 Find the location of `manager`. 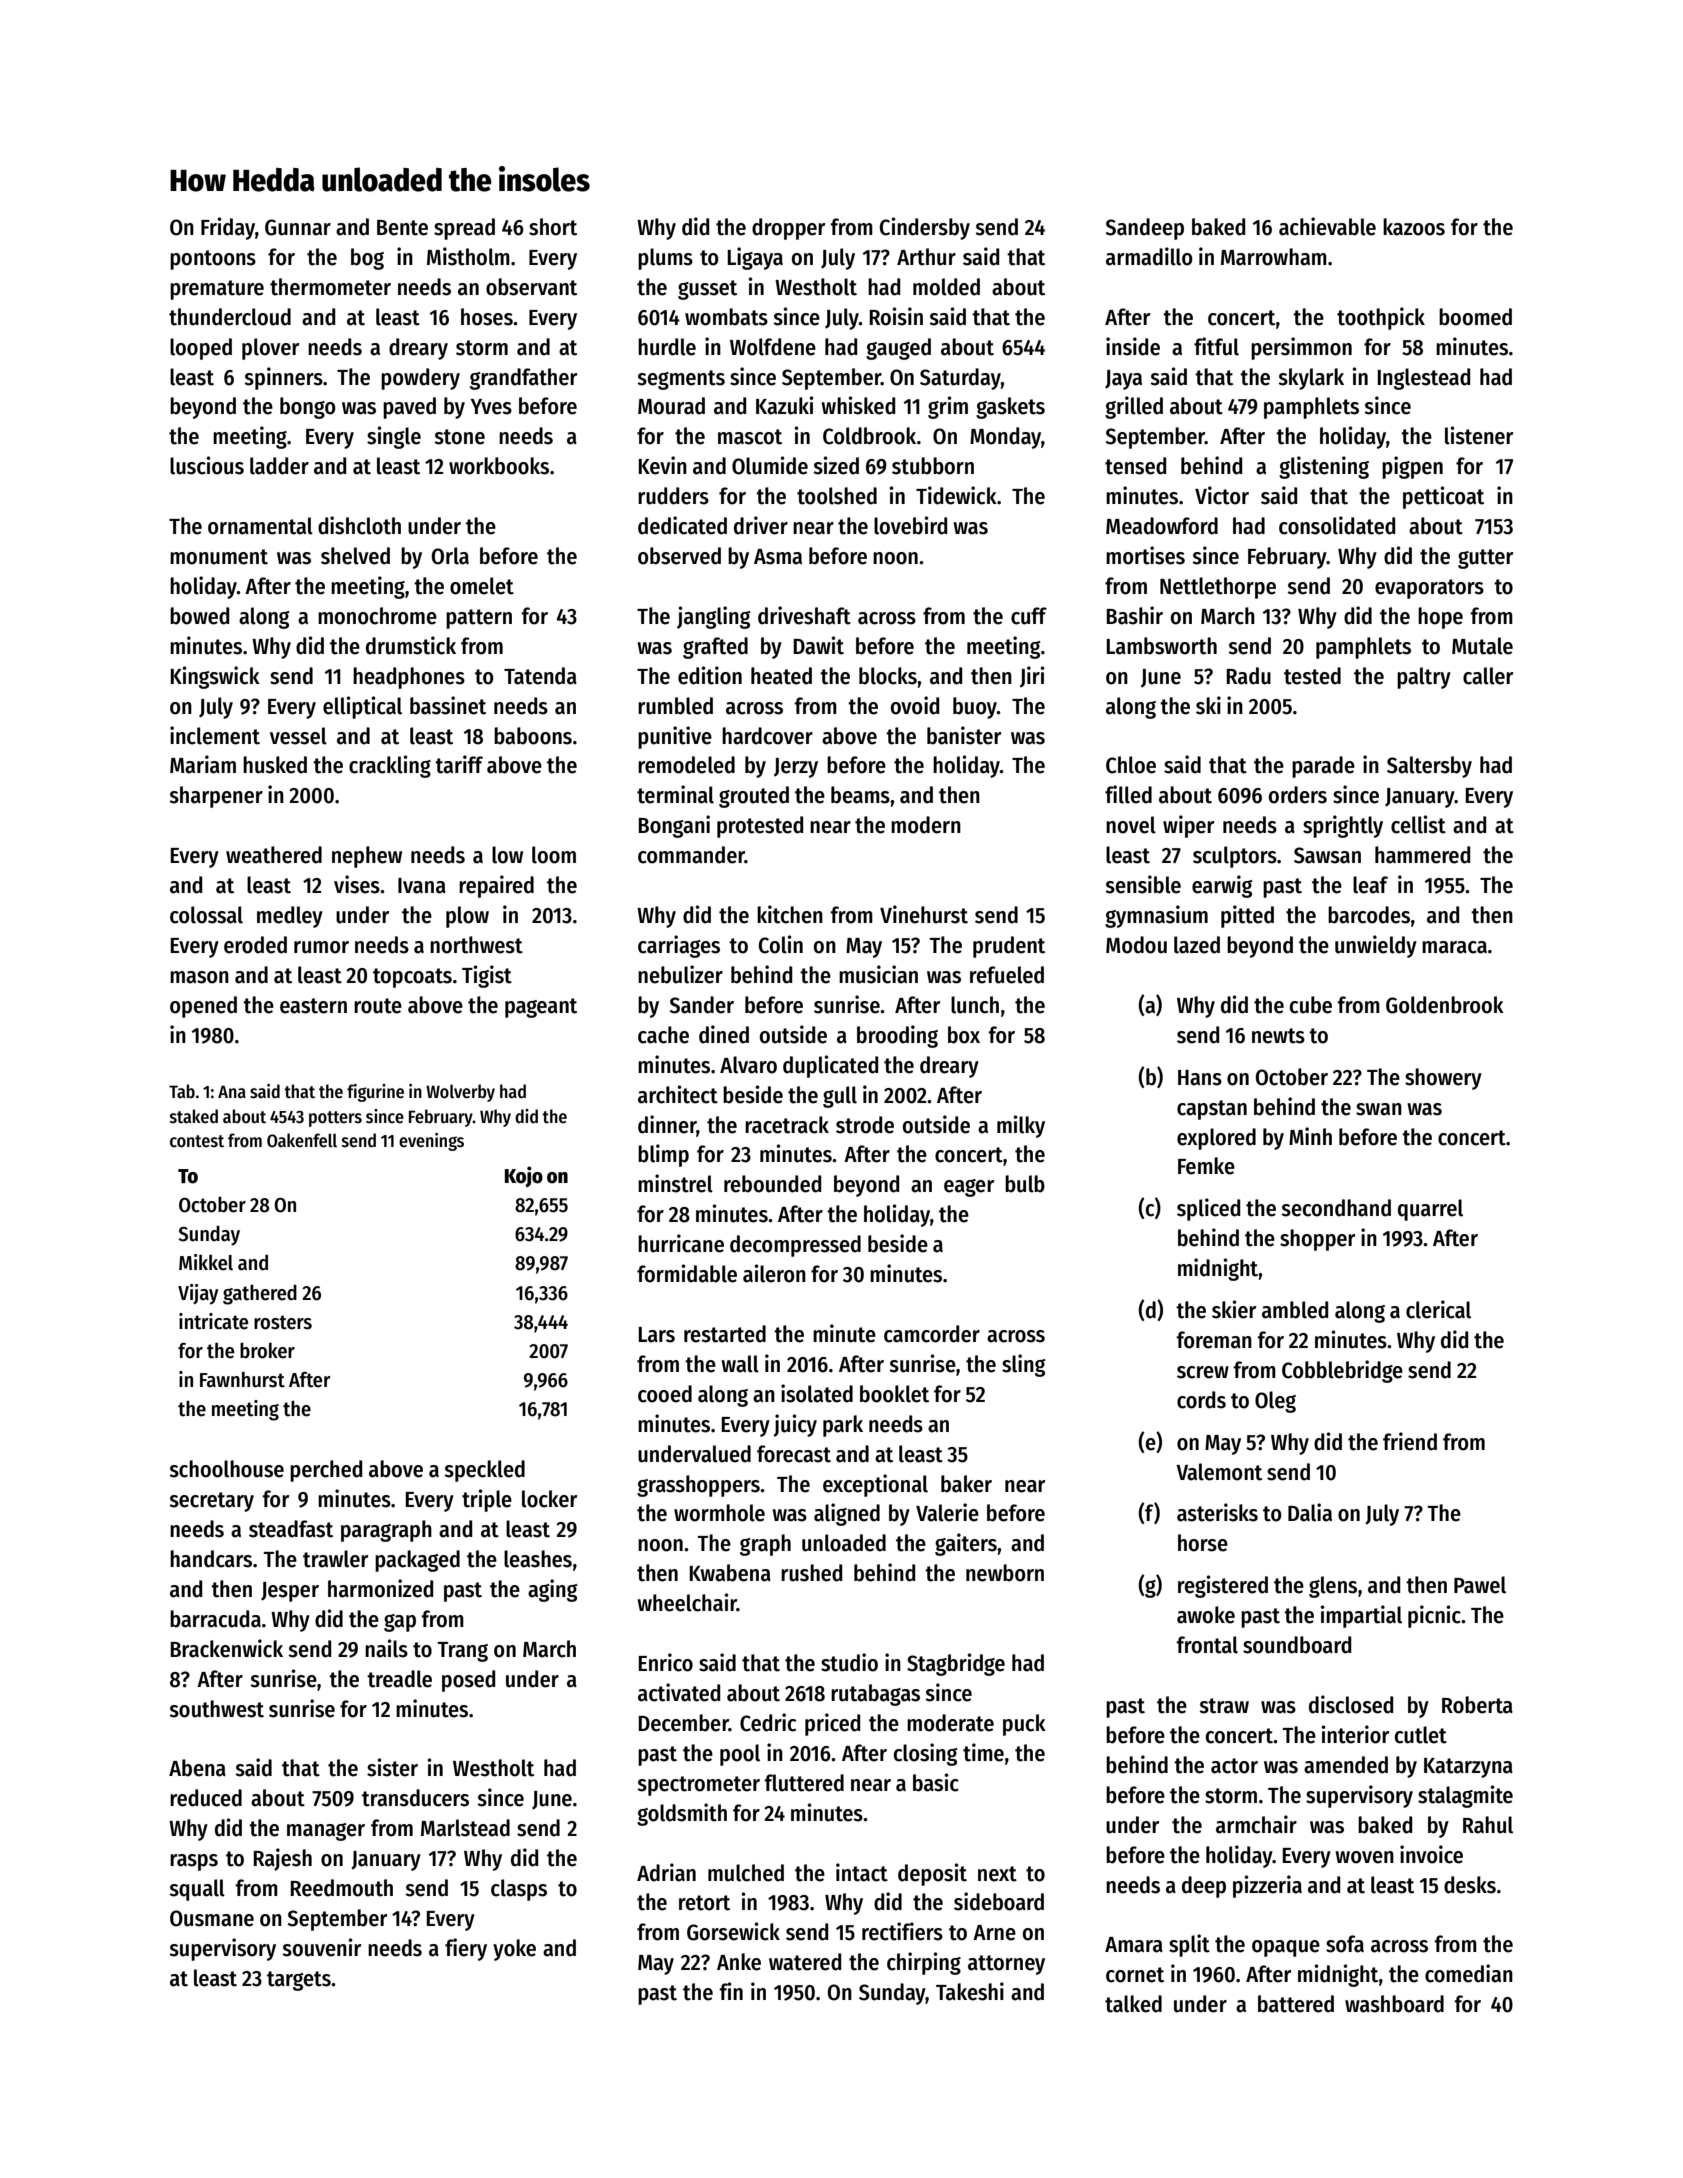

manager is located at coordinates (326, 1832).
